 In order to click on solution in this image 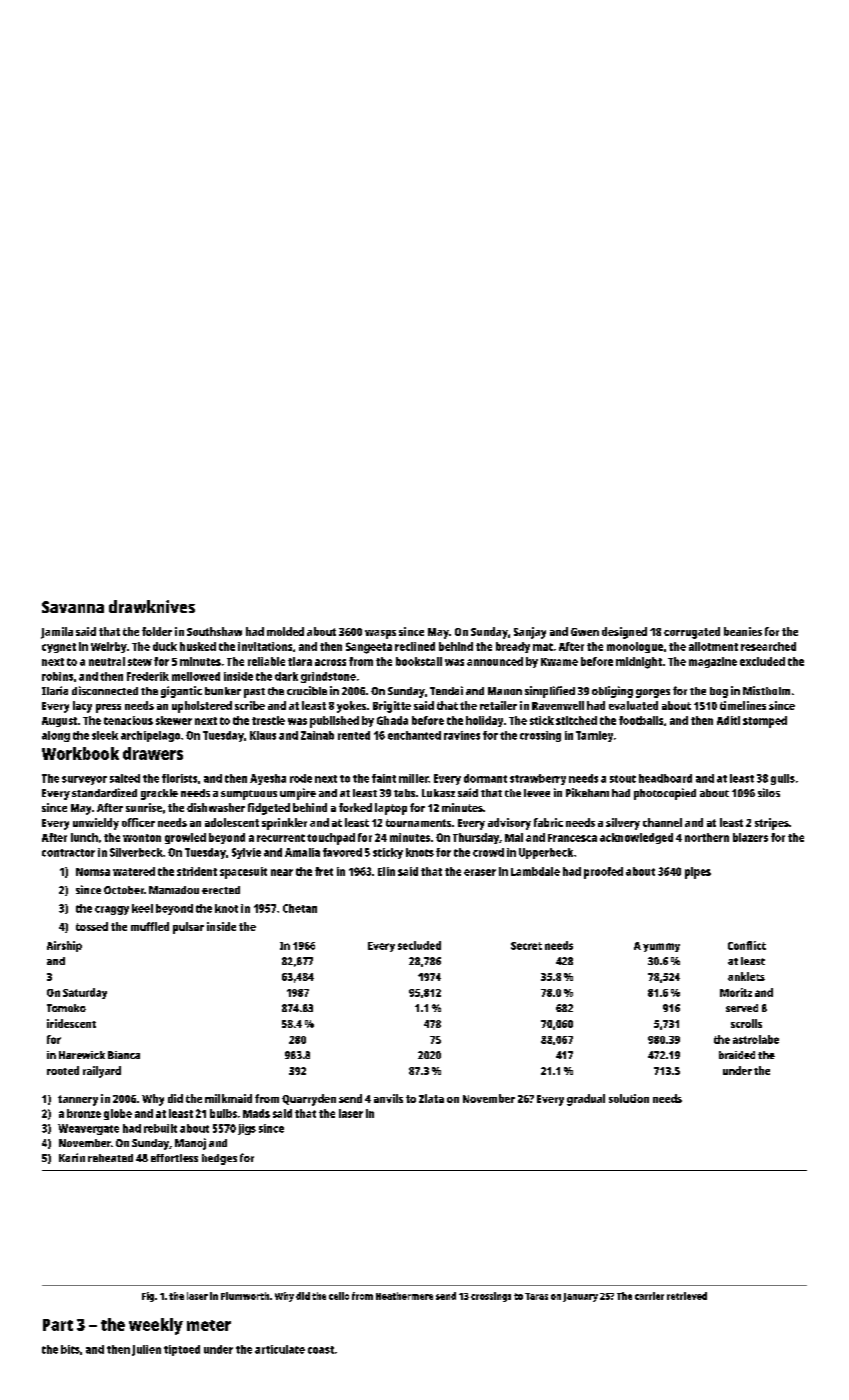, I will do `click(629, 1098)`.
